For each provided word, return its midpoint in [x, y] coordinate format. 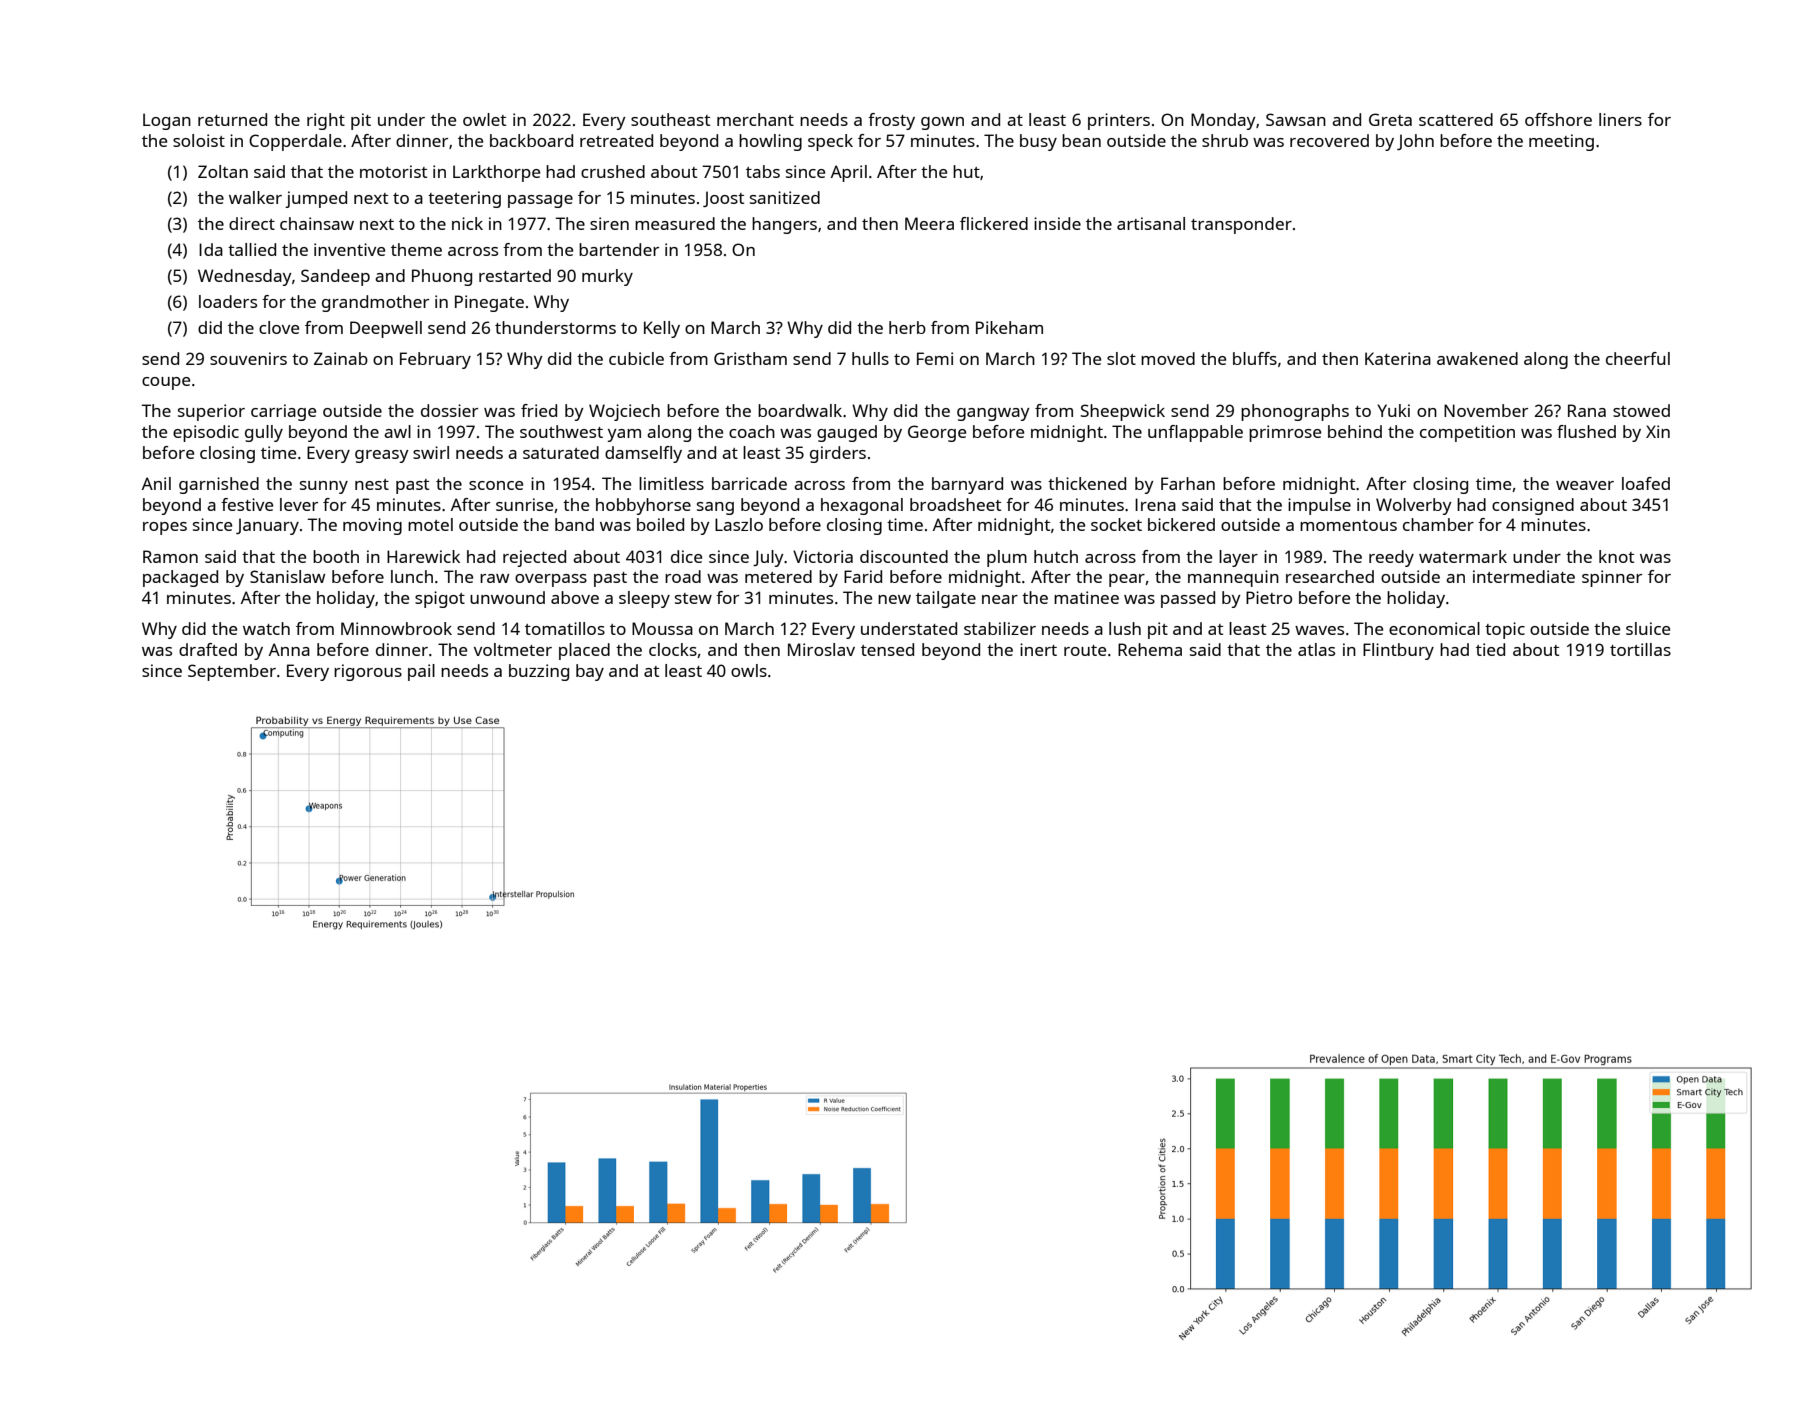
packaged [180, 578]
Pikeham [1009, 327]
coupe [166, 383]
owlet [484, 119]
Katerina [1398, 358]
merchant [755, 119]
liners [1620, 119]
